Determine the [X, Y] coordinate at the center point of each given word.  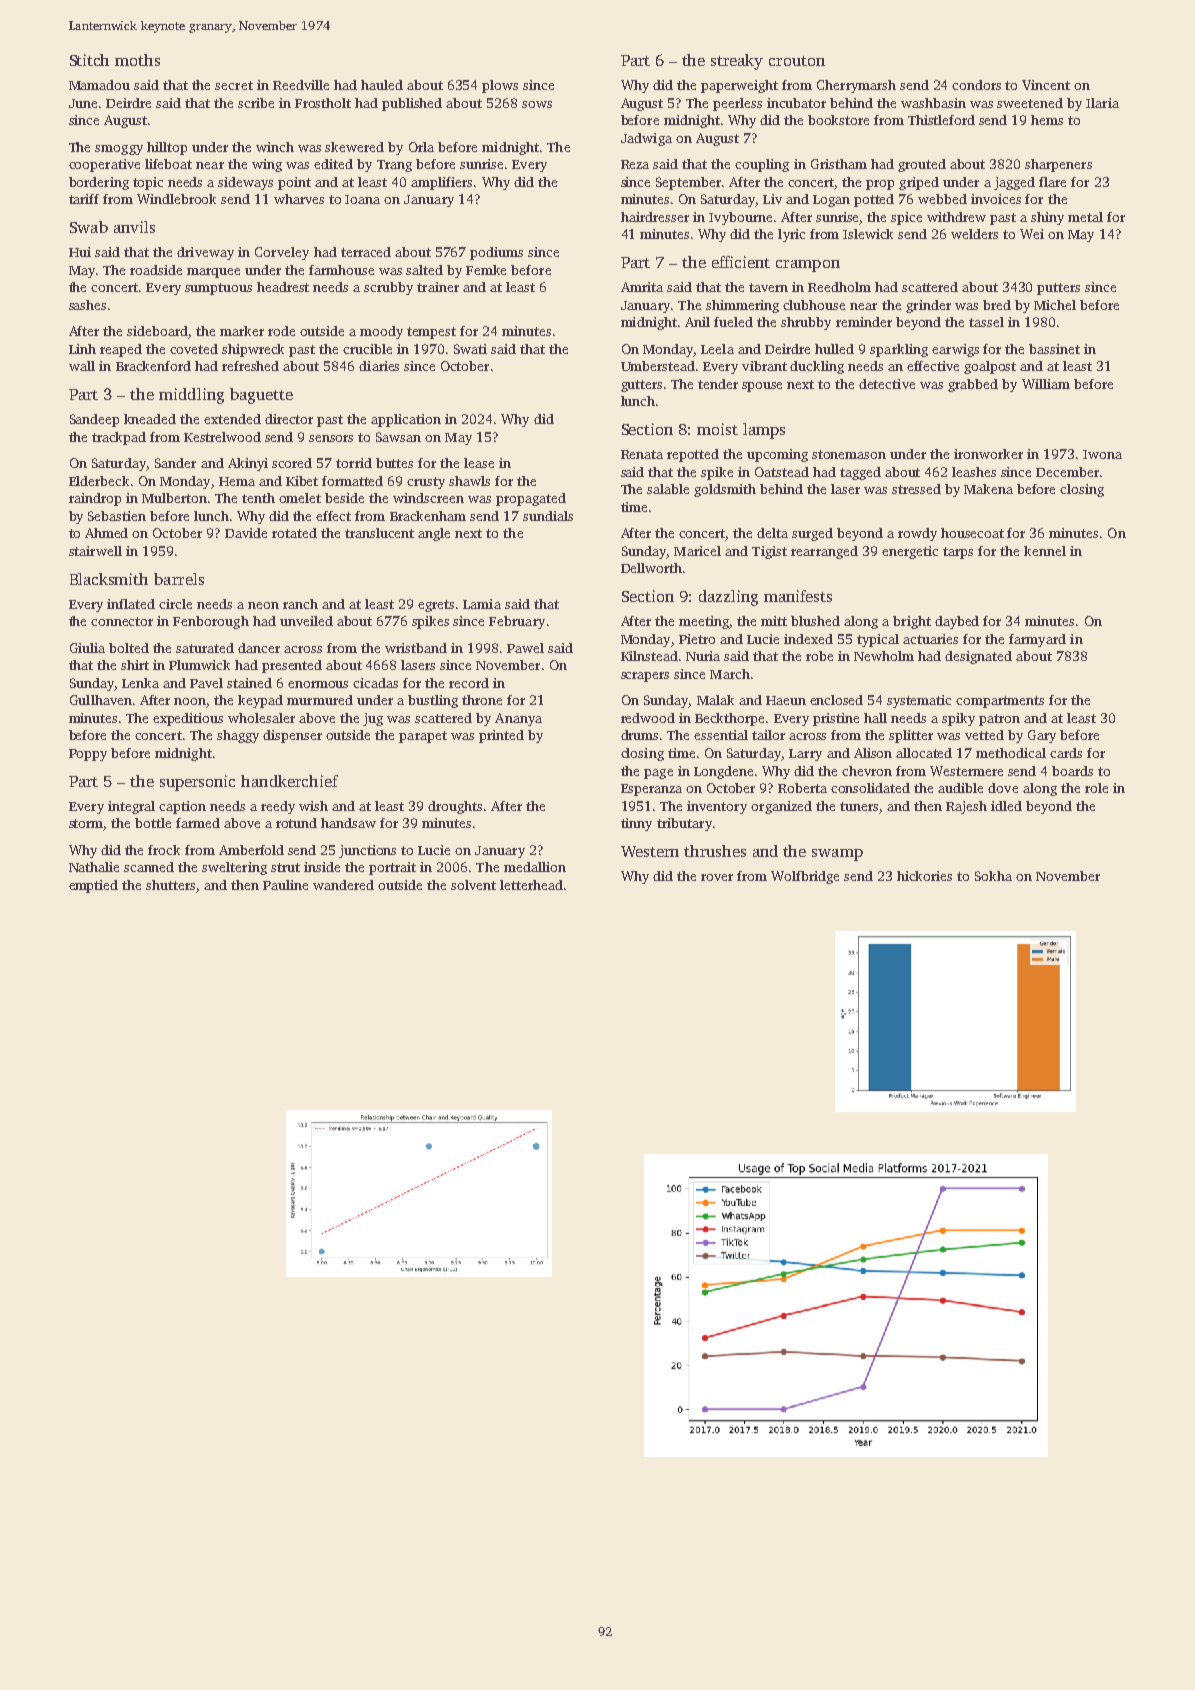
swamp [837, 855]
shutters [170, 885]
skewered [354, 147]
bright [912, 622]
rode [281, 331]
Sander [175, 463]
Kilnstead [649, 656]
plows [500, 86]
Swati [470, 349]
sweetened [1030, 103]
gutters [641, 386]
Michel [1055, 305]
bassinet [1054, 349]
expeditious [188, 719]
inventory [717, 807]
